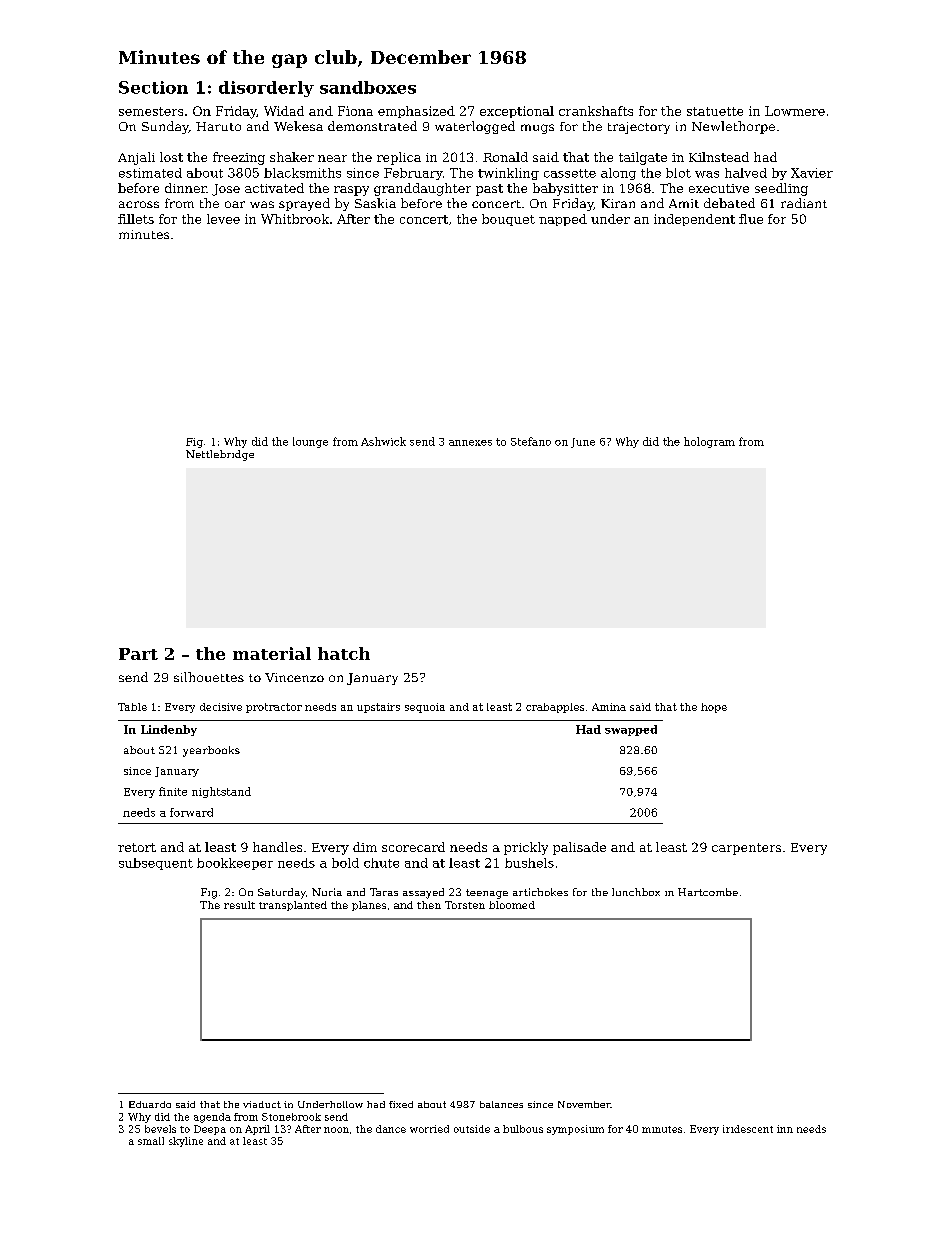  What do you see at coordinates (266, 89) in the screenshot?
I see `disorderly` at bounding box center [266, 89].
